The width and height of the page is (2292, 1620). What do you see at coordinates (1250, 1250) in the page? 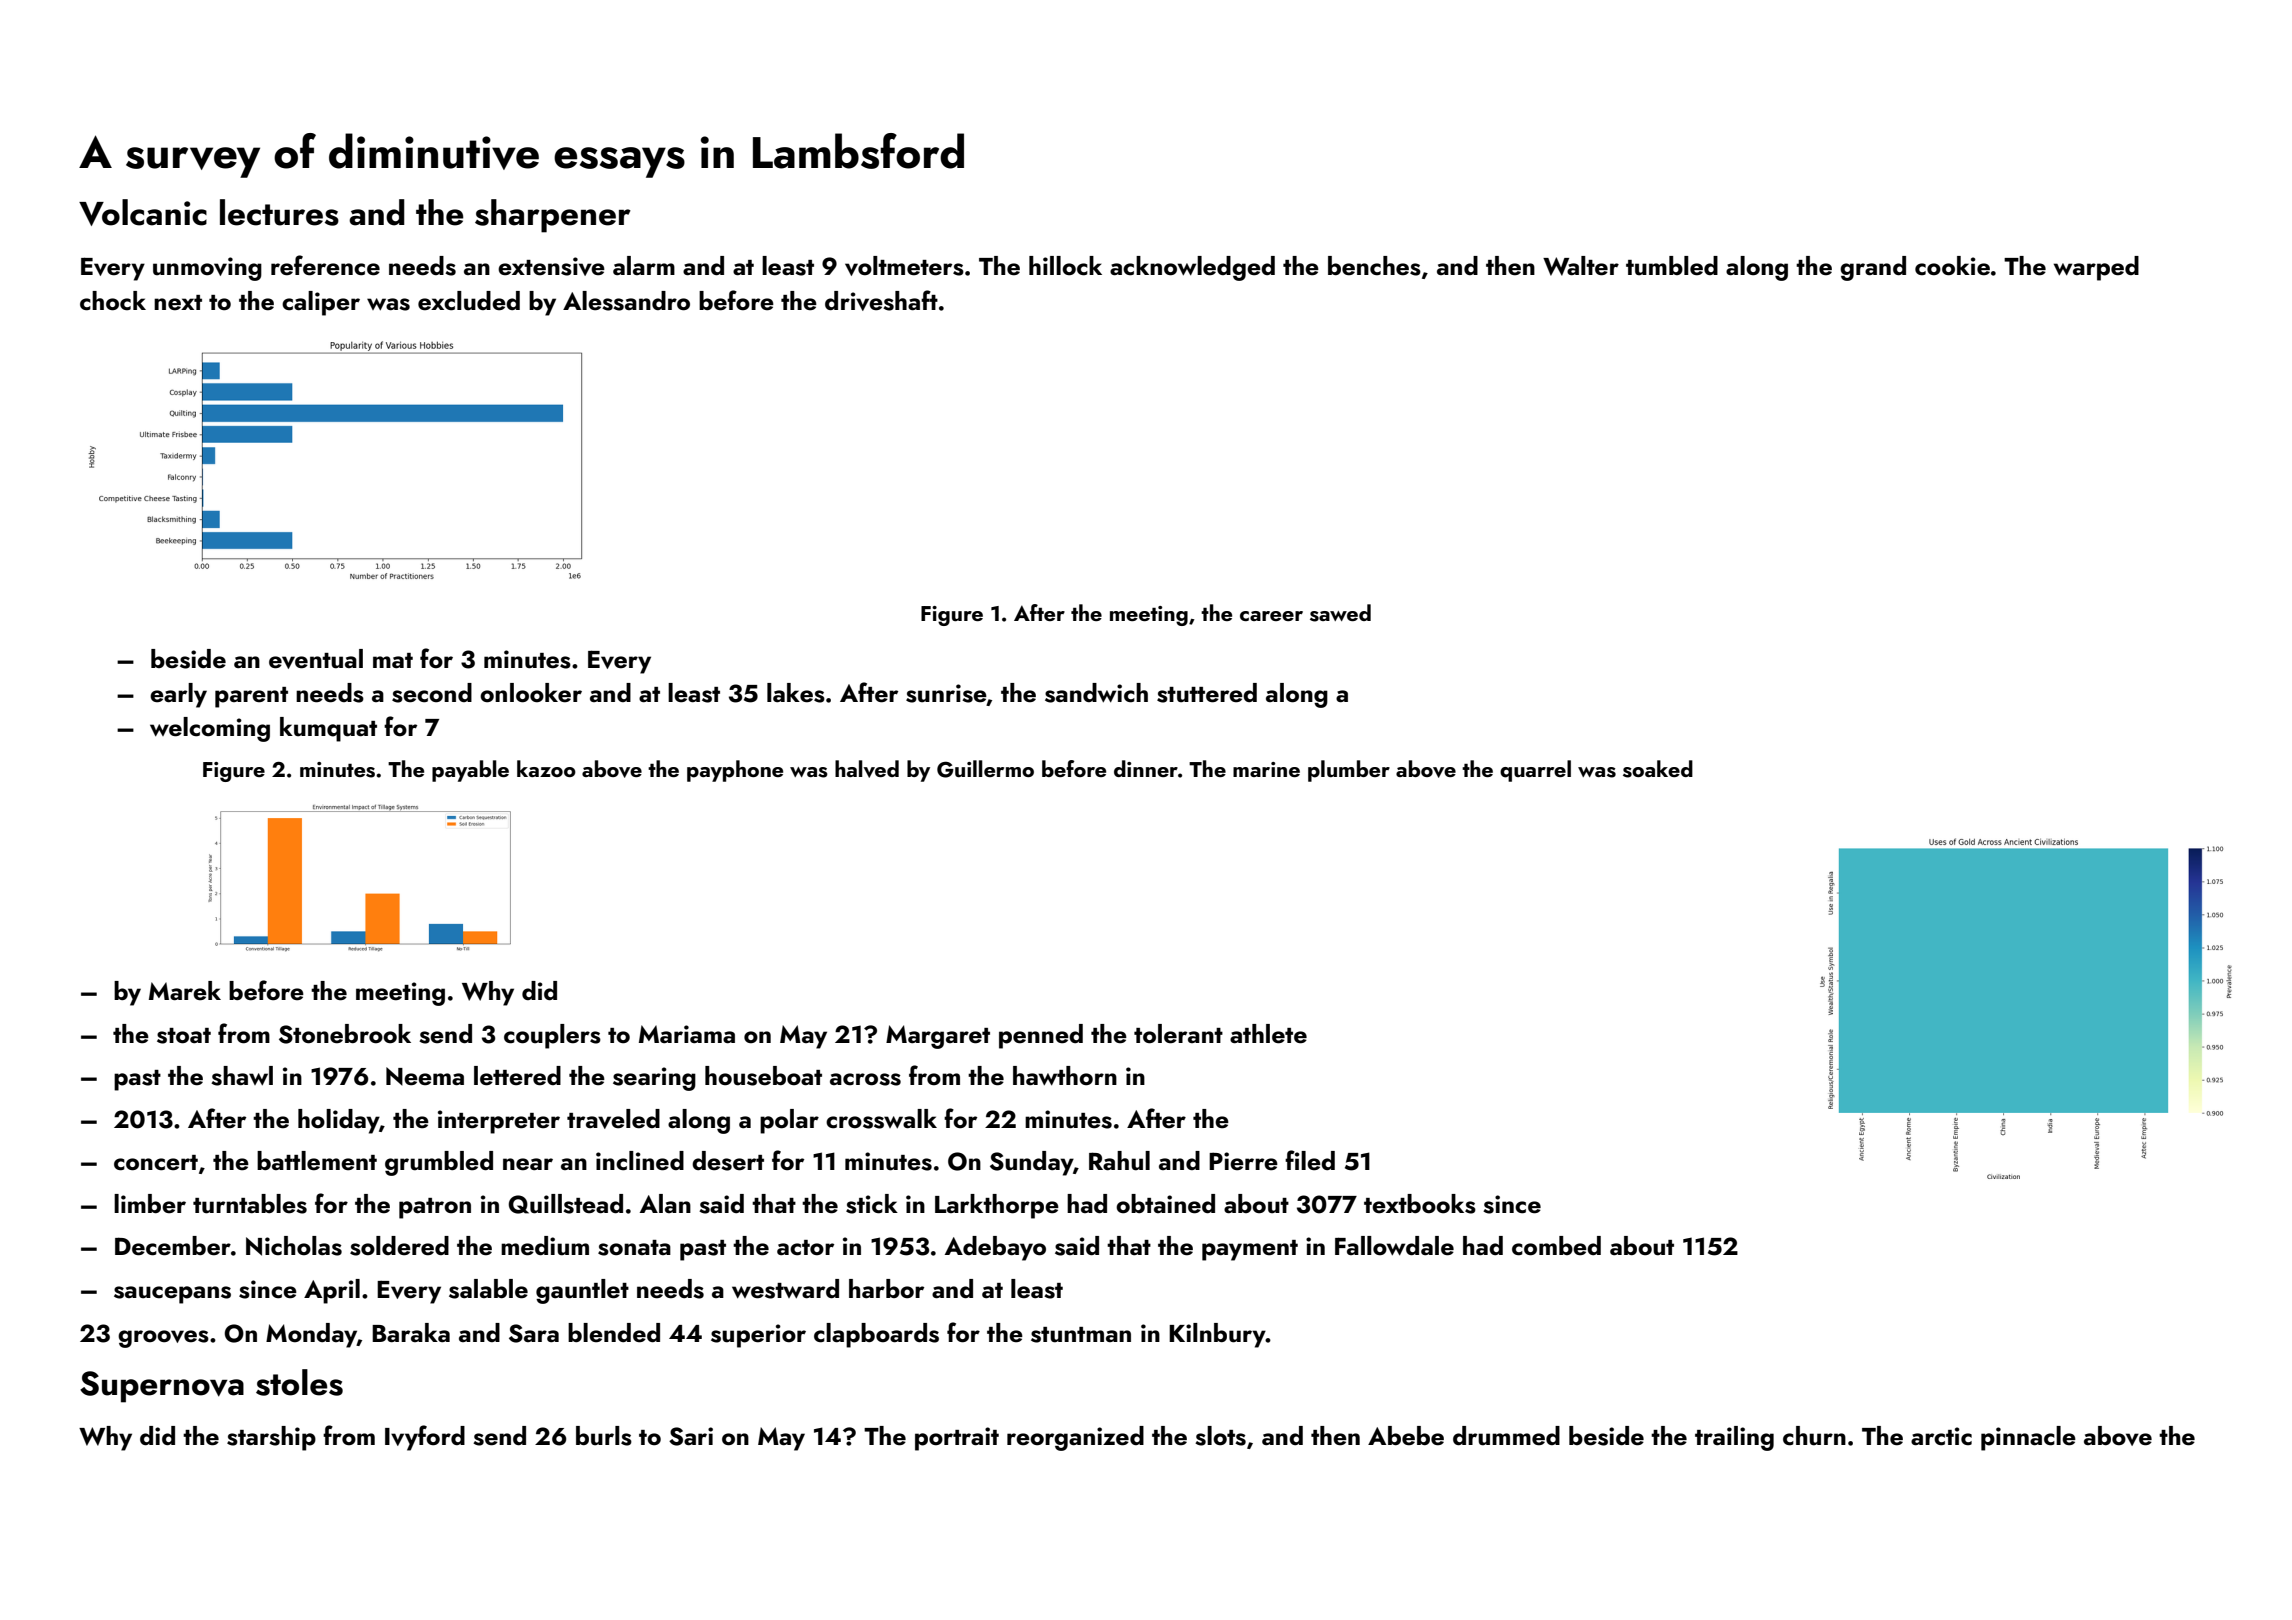
I see `payment` at bounding box center [1250, 1250].
